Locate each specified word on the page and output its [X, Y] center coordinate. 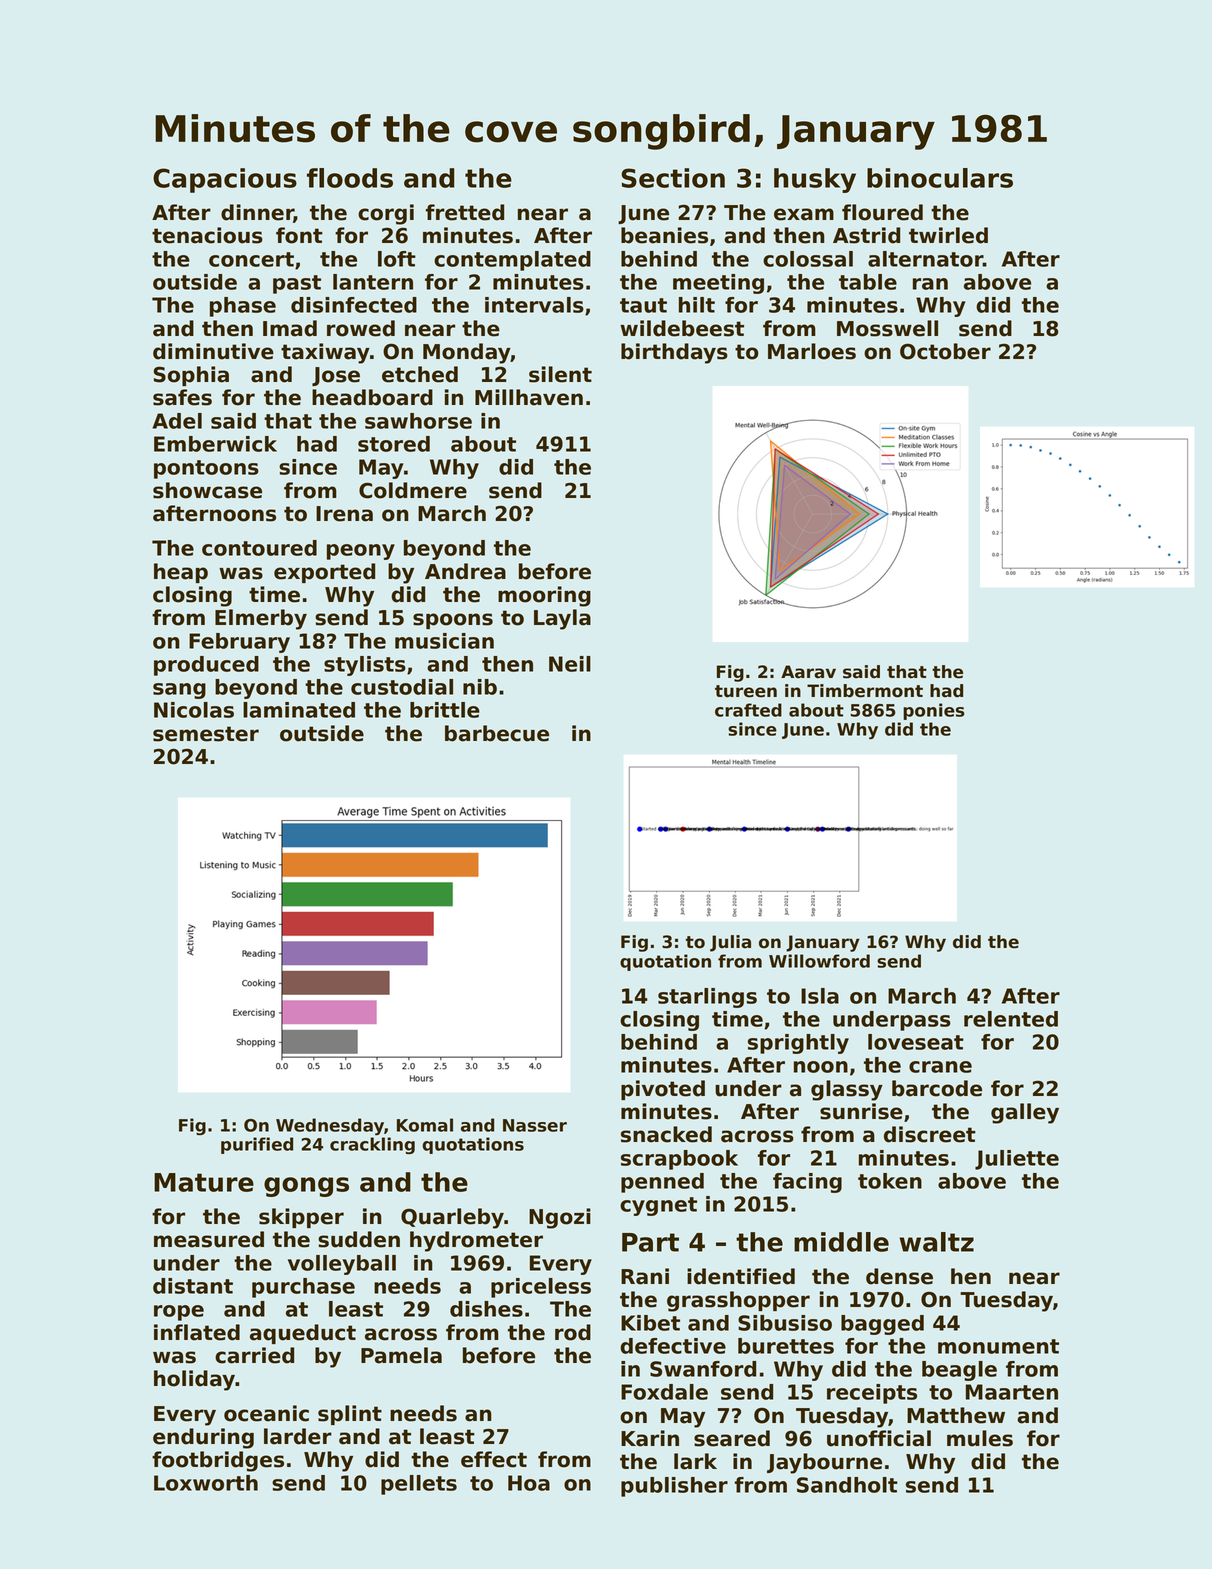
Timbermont [865, 691]
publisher [674, 1487]
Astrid [866, 235]
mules [980, 1438]
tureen [746, 691]
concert [251, 259]
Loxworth [206, 1483]
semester [206, 734]
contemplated [512, 261]
